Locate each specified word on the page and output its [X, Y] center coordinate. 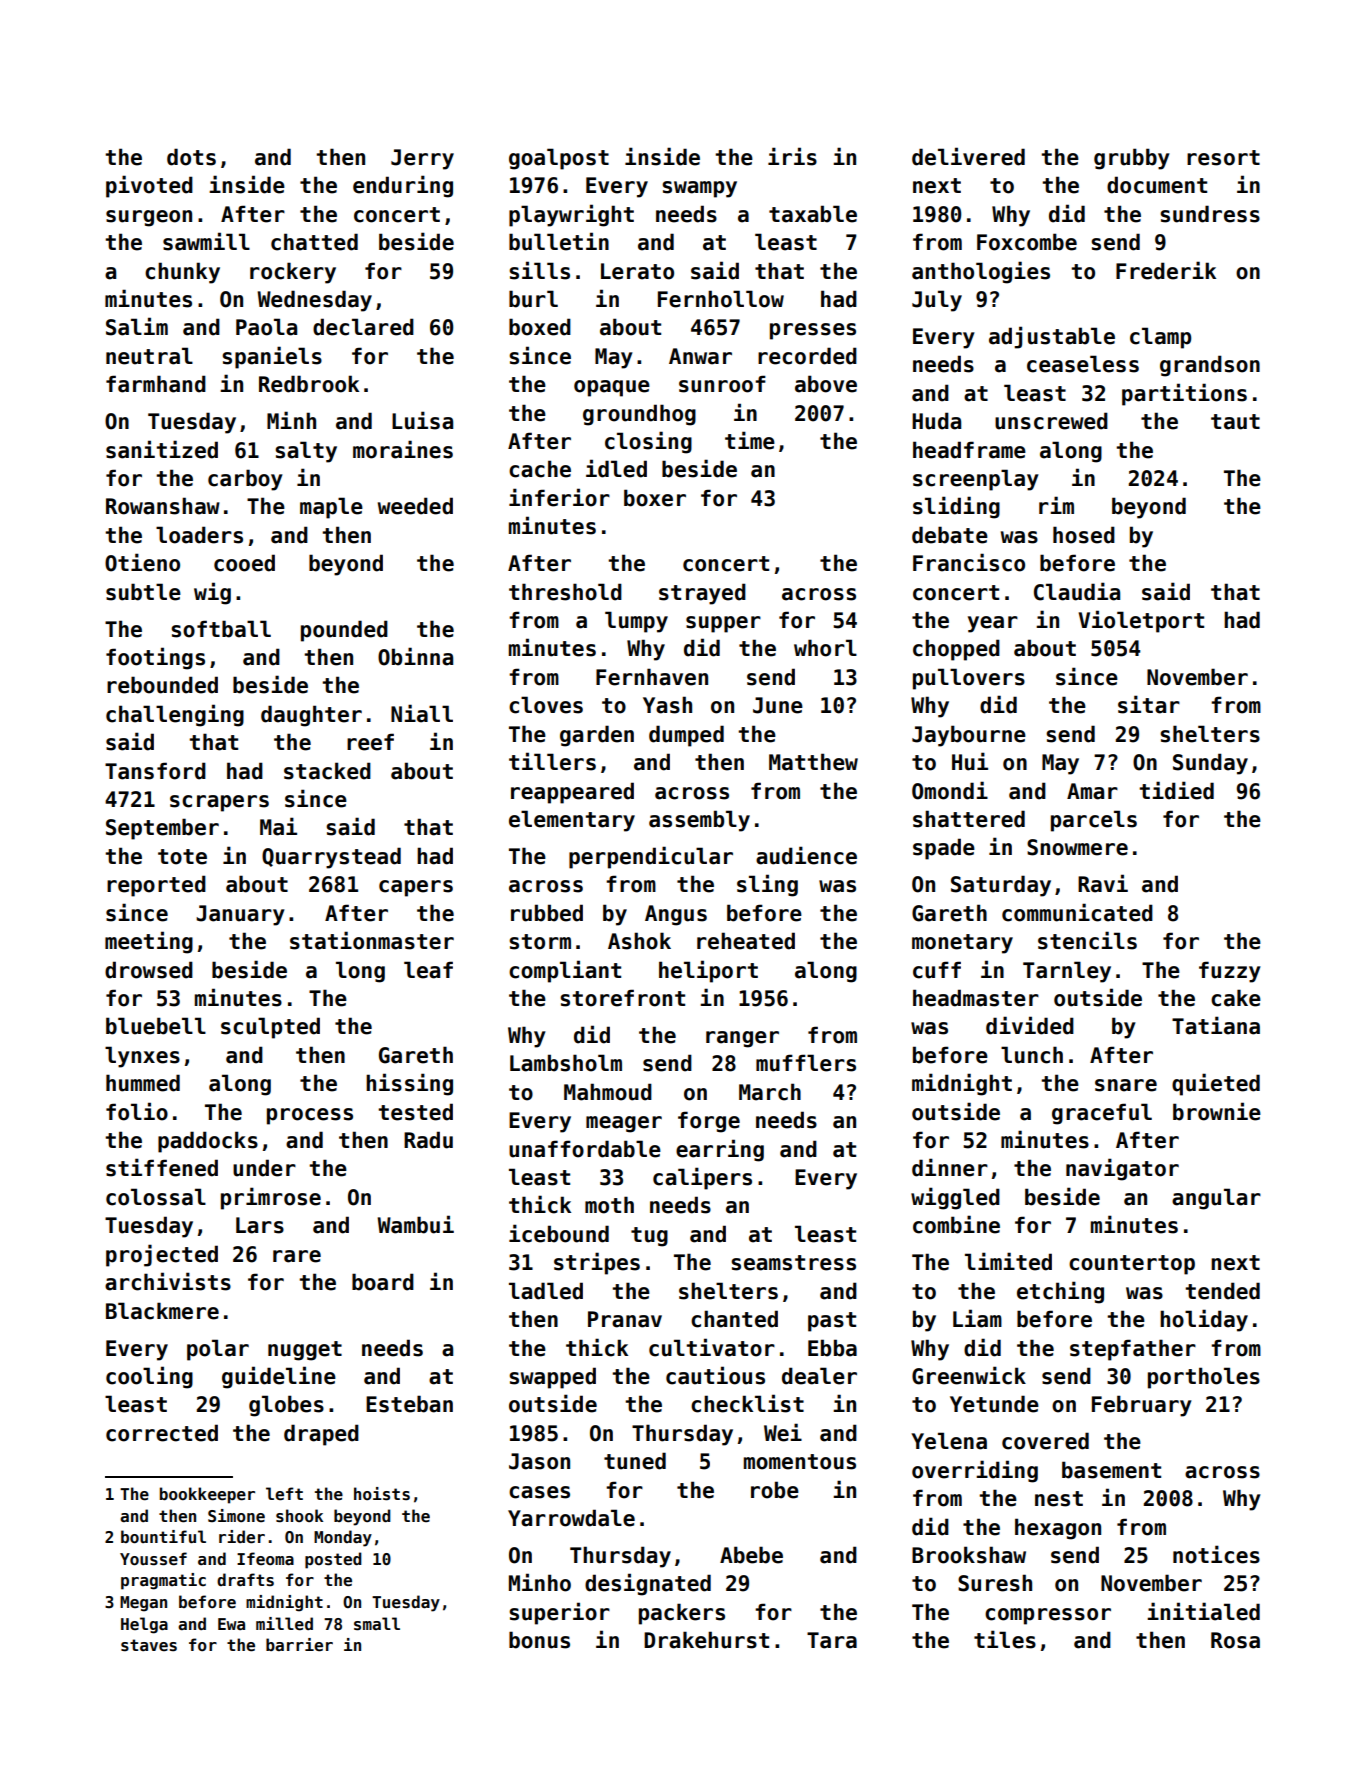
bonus [539, 1640]
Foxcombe [1027, 242]
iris [792, 156]
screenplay [976, 480]
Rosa [1235, 1640]
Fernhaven [652, 677]
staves [149, 1645]
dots [191, 157]
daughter [311, 716]
